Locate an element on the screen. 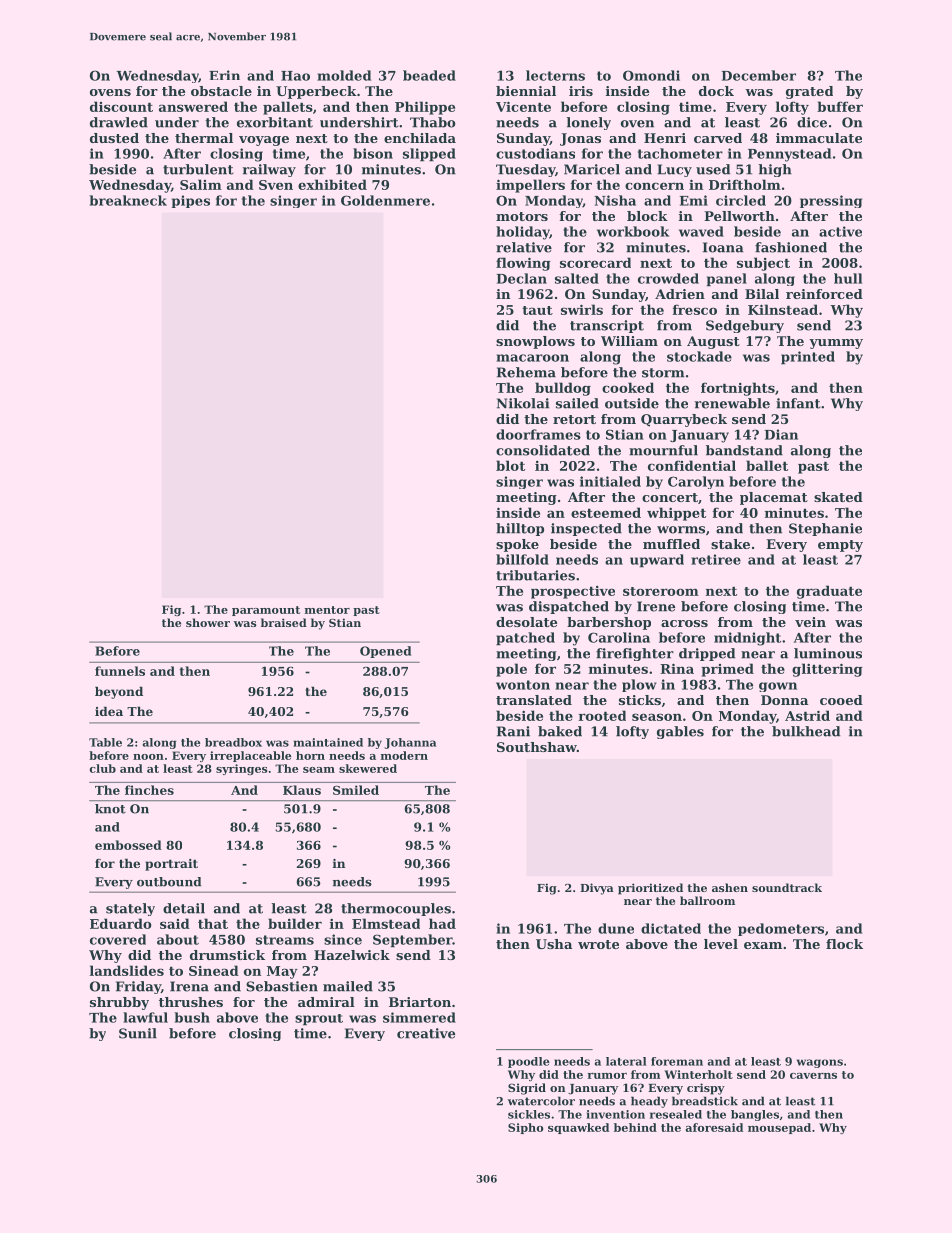 Image resolution: width=952 pixels, height=1233 pixels. spoke is located at coordinates (517, 545).
